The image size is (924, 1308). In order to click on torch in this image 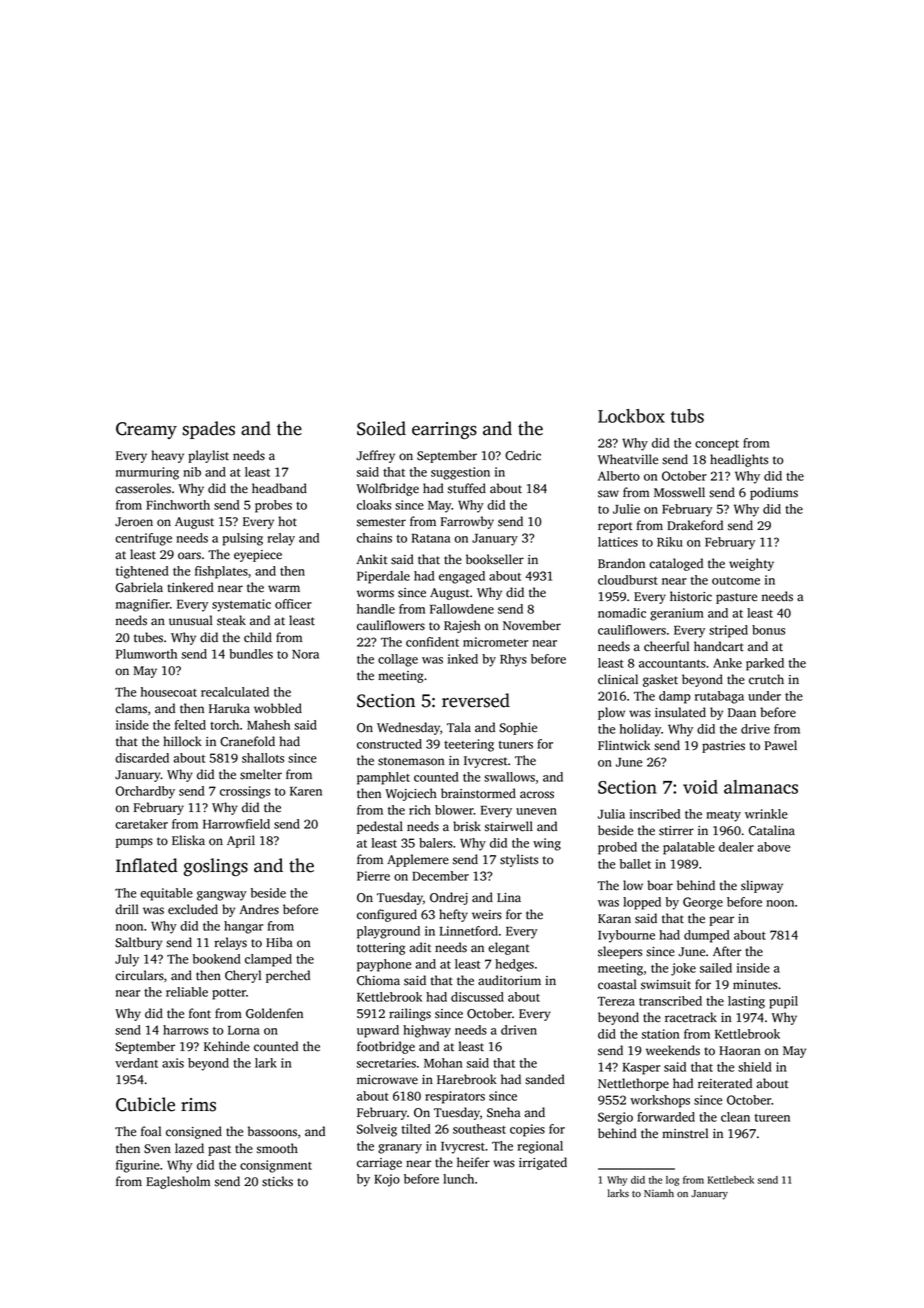, I will do `click(224, 725)`.
